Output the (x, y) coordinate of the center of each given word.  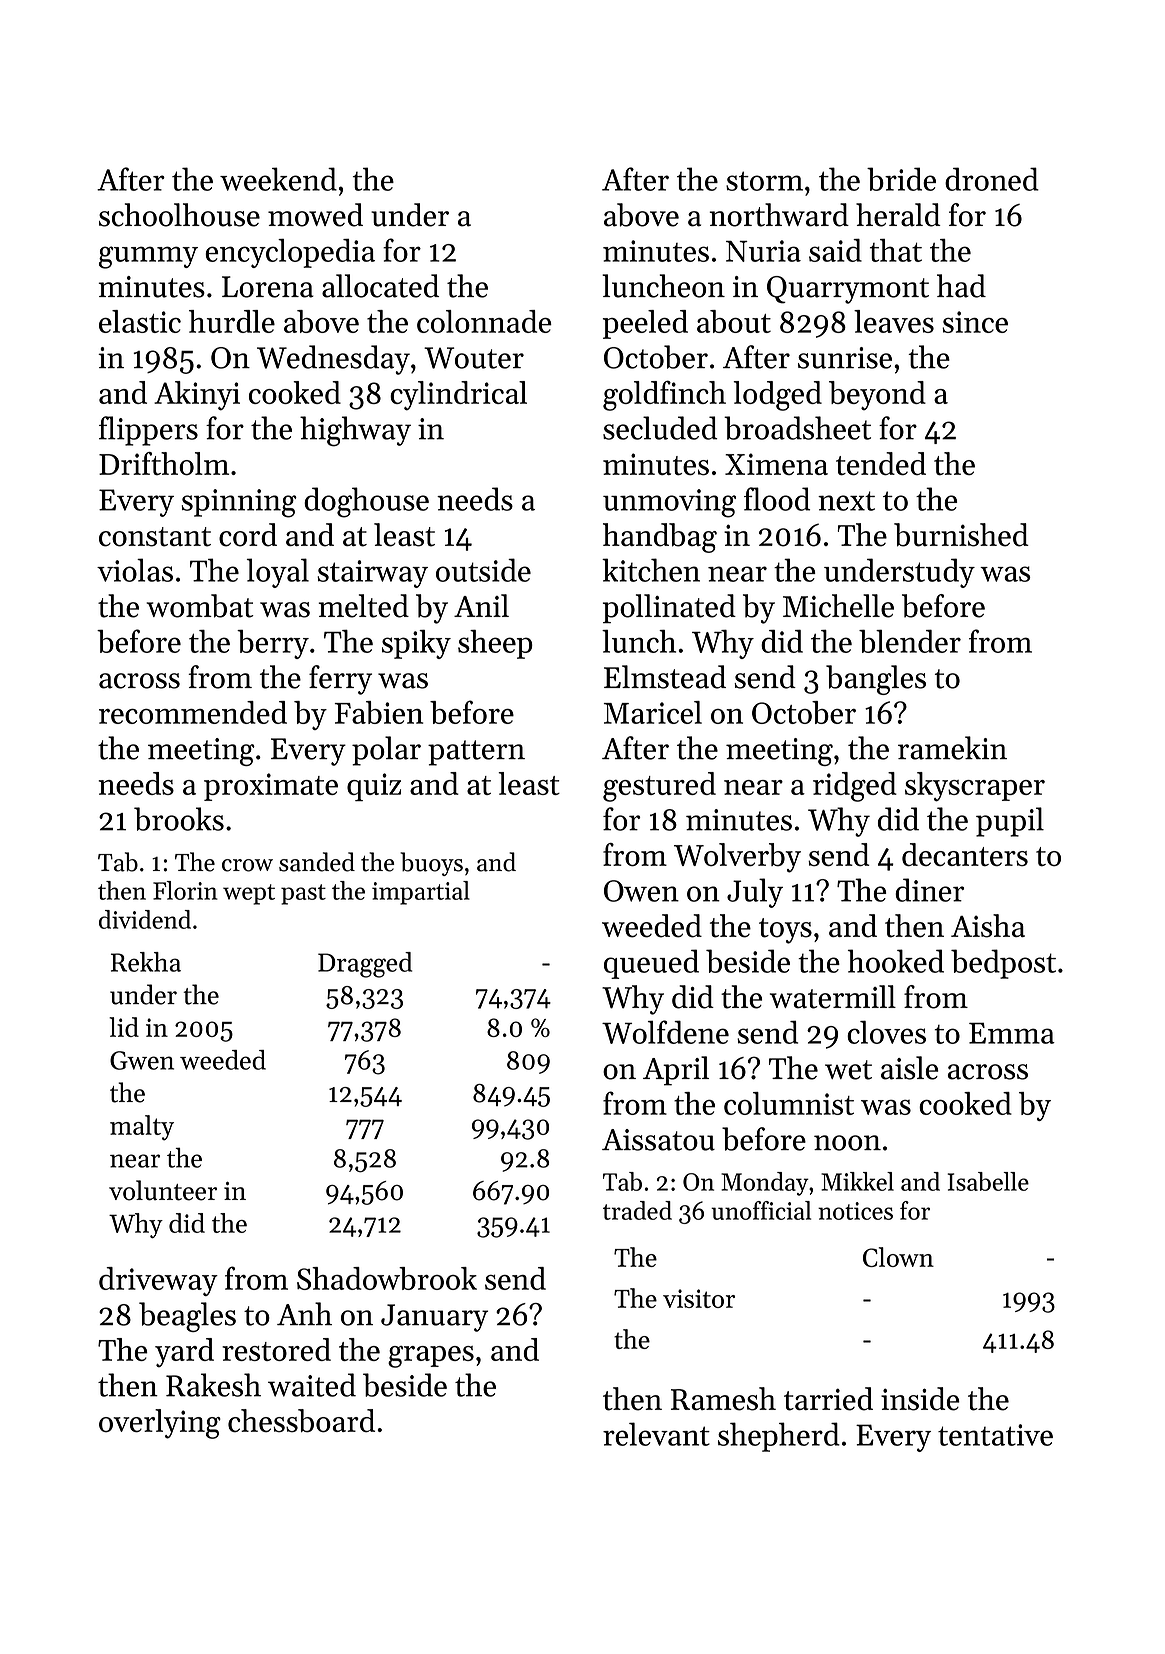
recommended (193, 712)
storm (764, 181)
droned (992, 179)
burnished (961, 535)
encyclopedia (290, 253)
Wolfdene (665, 1032)
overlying (160, 1424)
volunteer (163, 1190)
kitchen (651, 570)
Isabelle (988, 1181)
